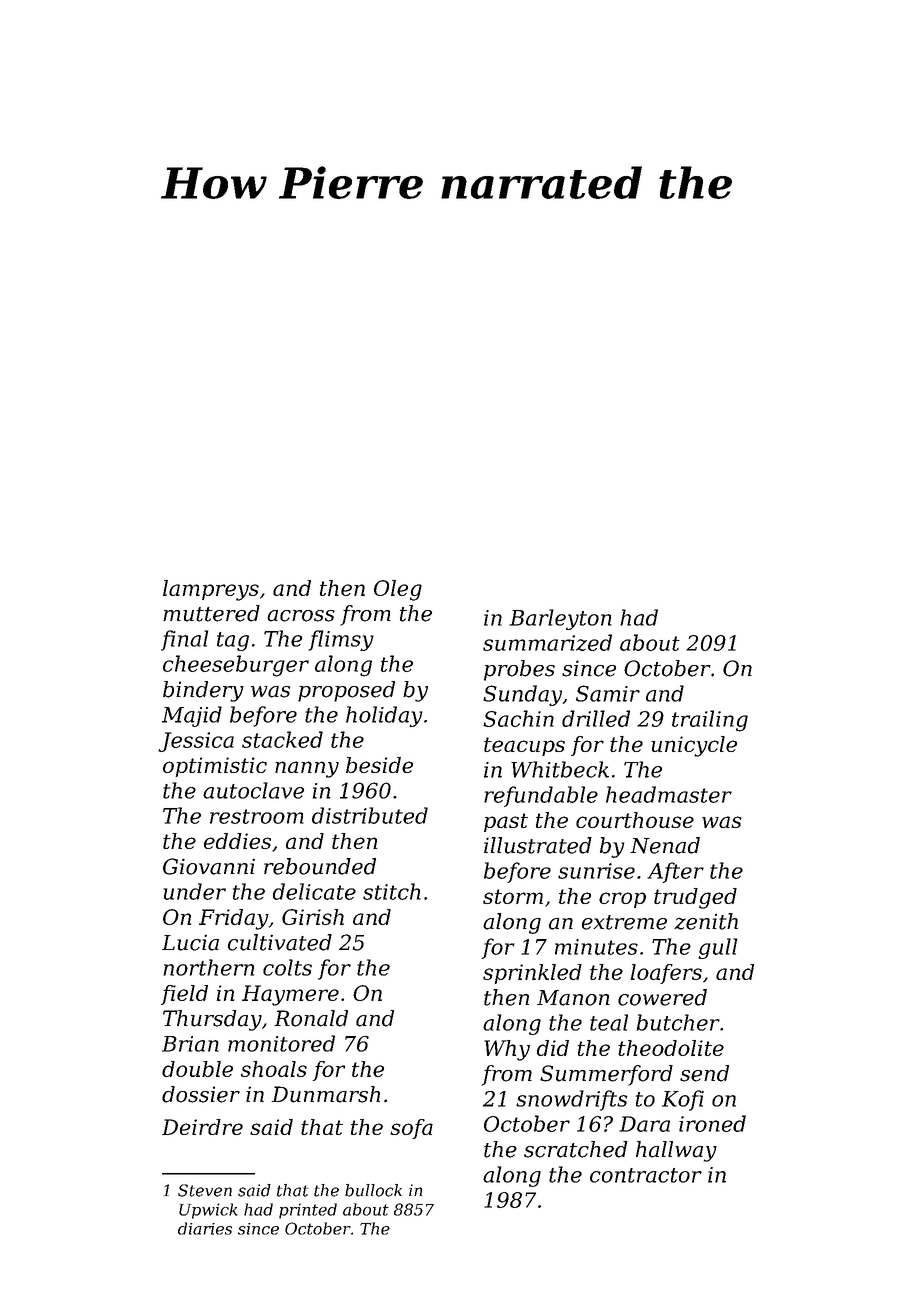 The width and height of the page is (924, 1311). I want to click on dossier, so click(201, 1094).
